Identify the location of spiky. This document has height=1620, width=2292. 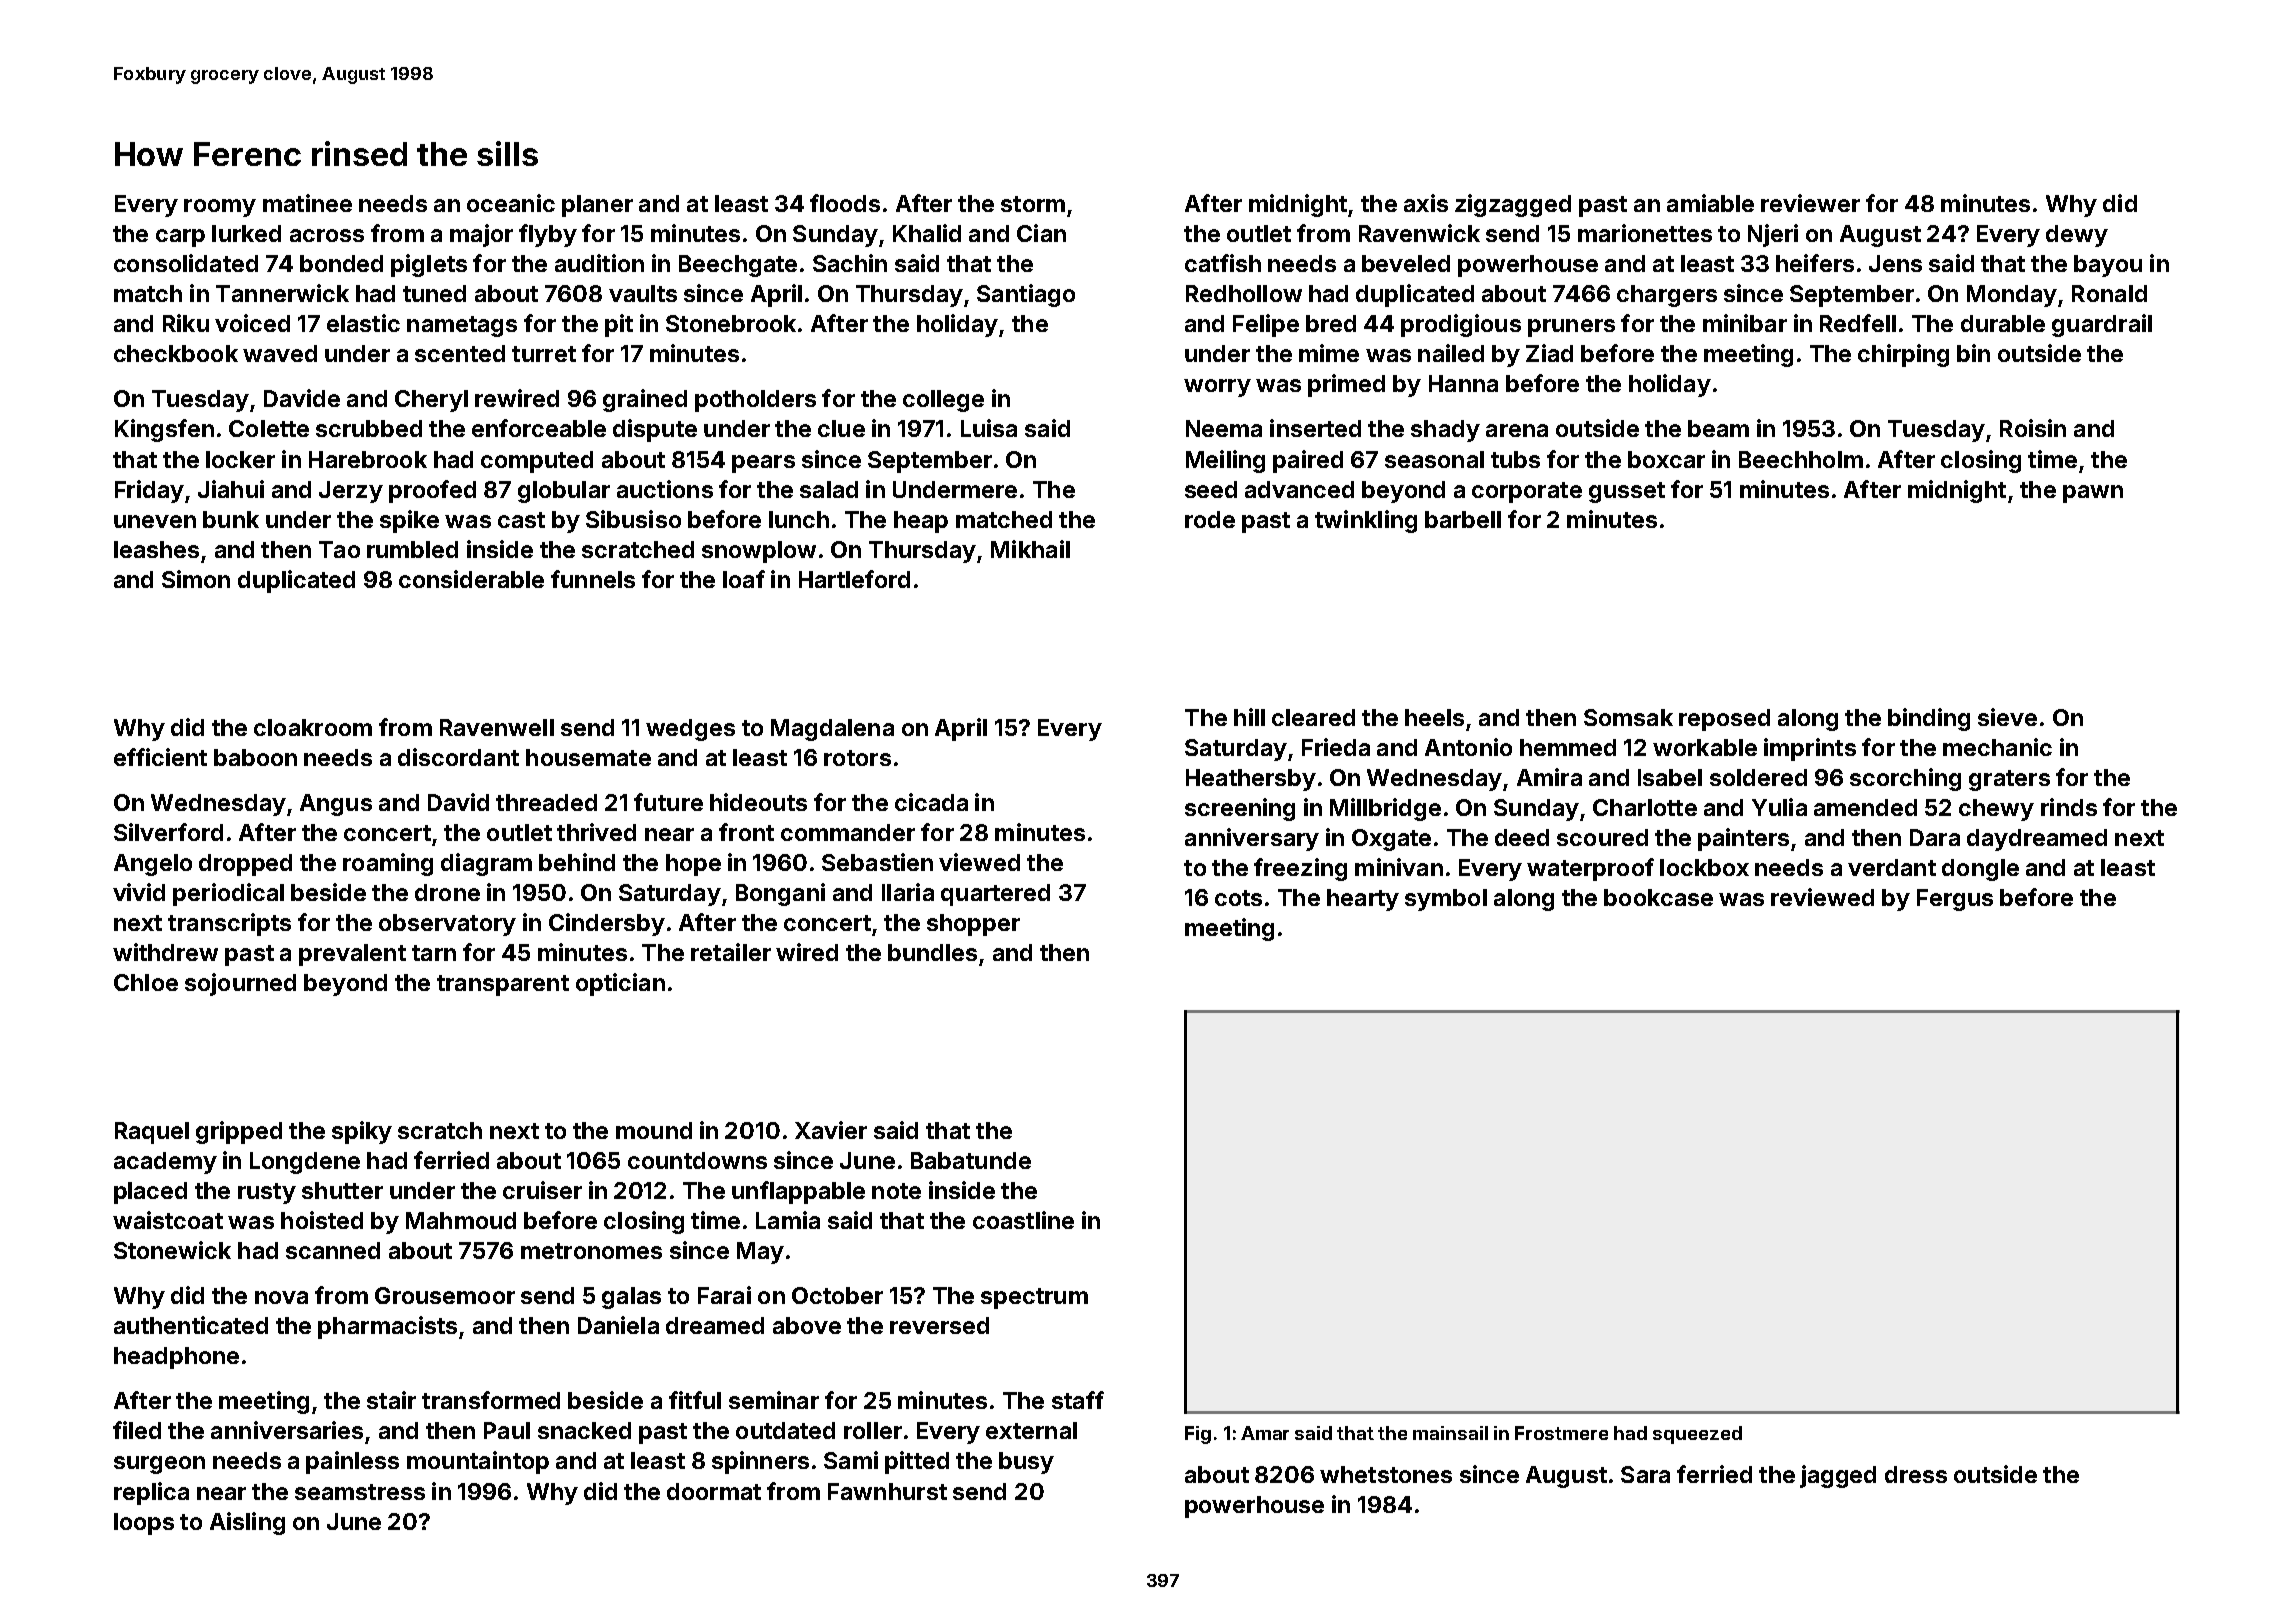
(362, 1132).
